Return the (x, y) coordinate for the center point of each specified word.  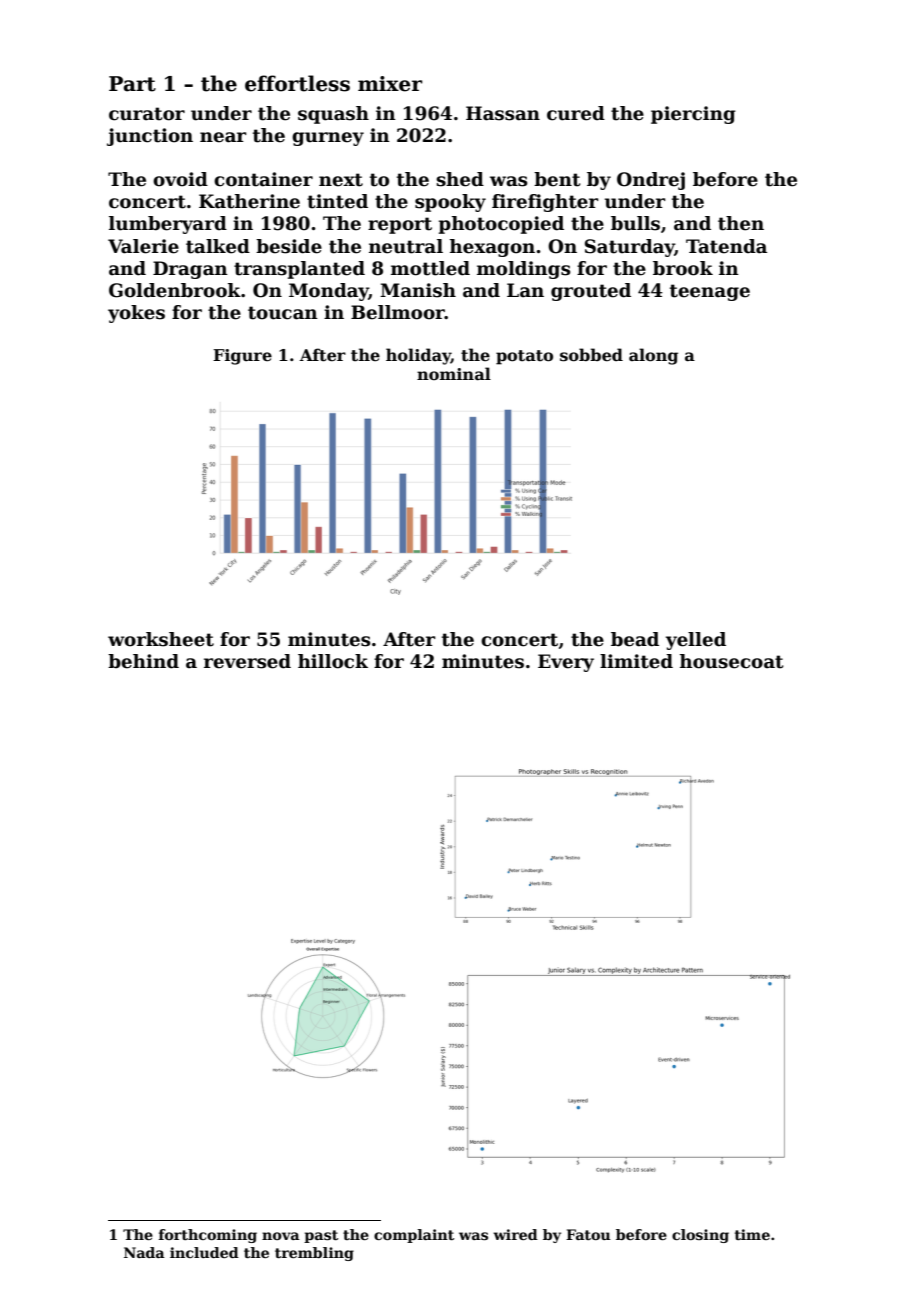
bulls (635, 223)
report (400, 225)
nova (281, 1236)
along (653, 356)
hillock (333, 661)
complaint (414, 1236)
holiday (418, 356)
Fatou (588, 1234)
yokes (136, 314)
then (741, 223)
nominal (454, 373)
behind (143, 661)
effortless (297, 83)
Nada (144, 1252)
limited (636, 661)
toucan (283, 313)
